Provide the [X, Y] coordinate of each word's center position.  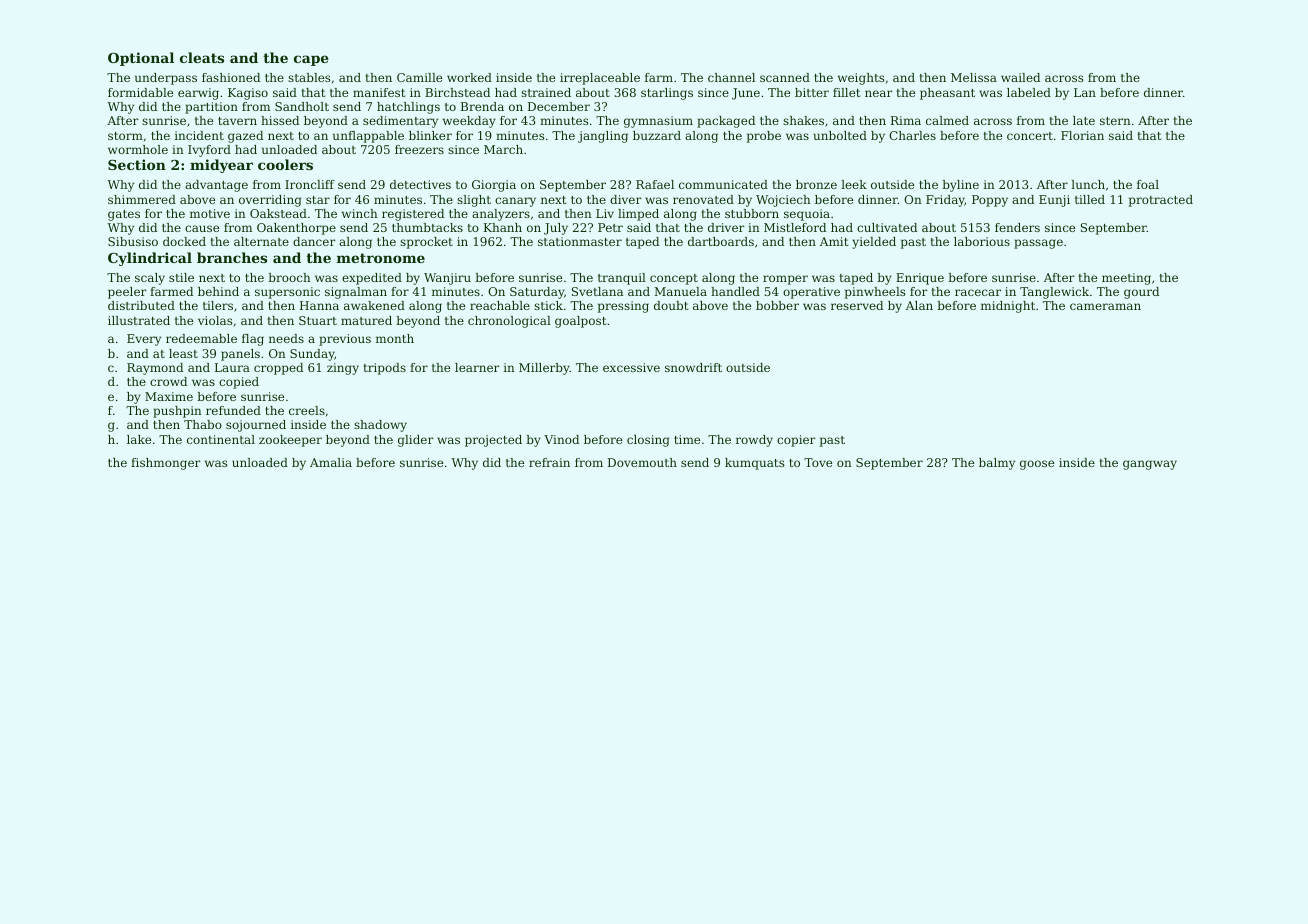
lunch [1088, 184]
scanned [785, 77]
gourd [1141, 293]
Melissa [974, 77]
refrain [549, 462]
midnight [1008, 307]
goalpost [580, 322]
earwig [198, 94]
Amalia [331, 462]
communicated [723, 184]
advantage [216, 186]
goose [1037, 465]
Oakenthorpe [296, 229]
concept [674, 279]
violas [215, 320]
